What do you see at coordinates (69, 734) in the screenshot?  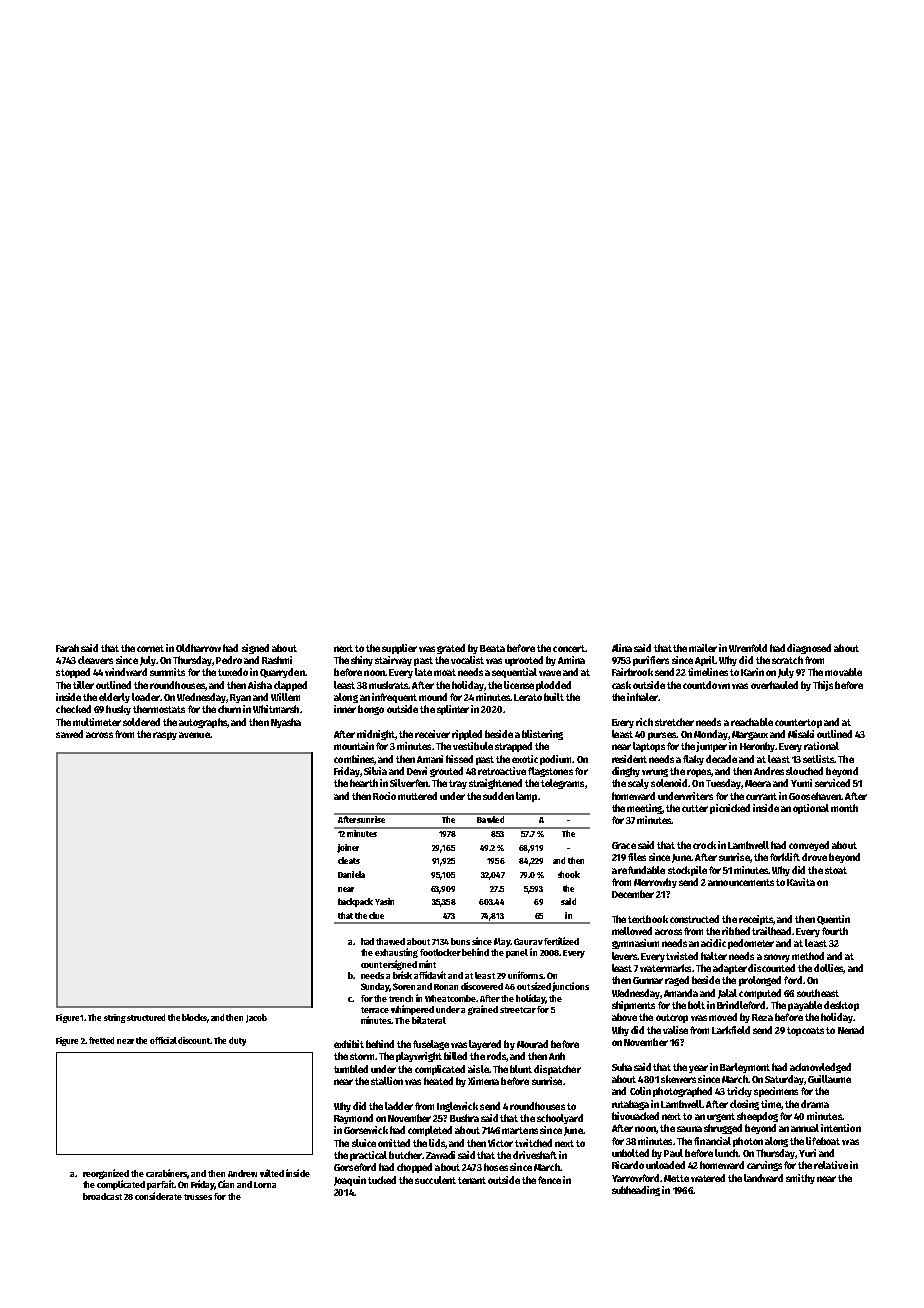 I see `sawed` at bounding box center [69, 734].
